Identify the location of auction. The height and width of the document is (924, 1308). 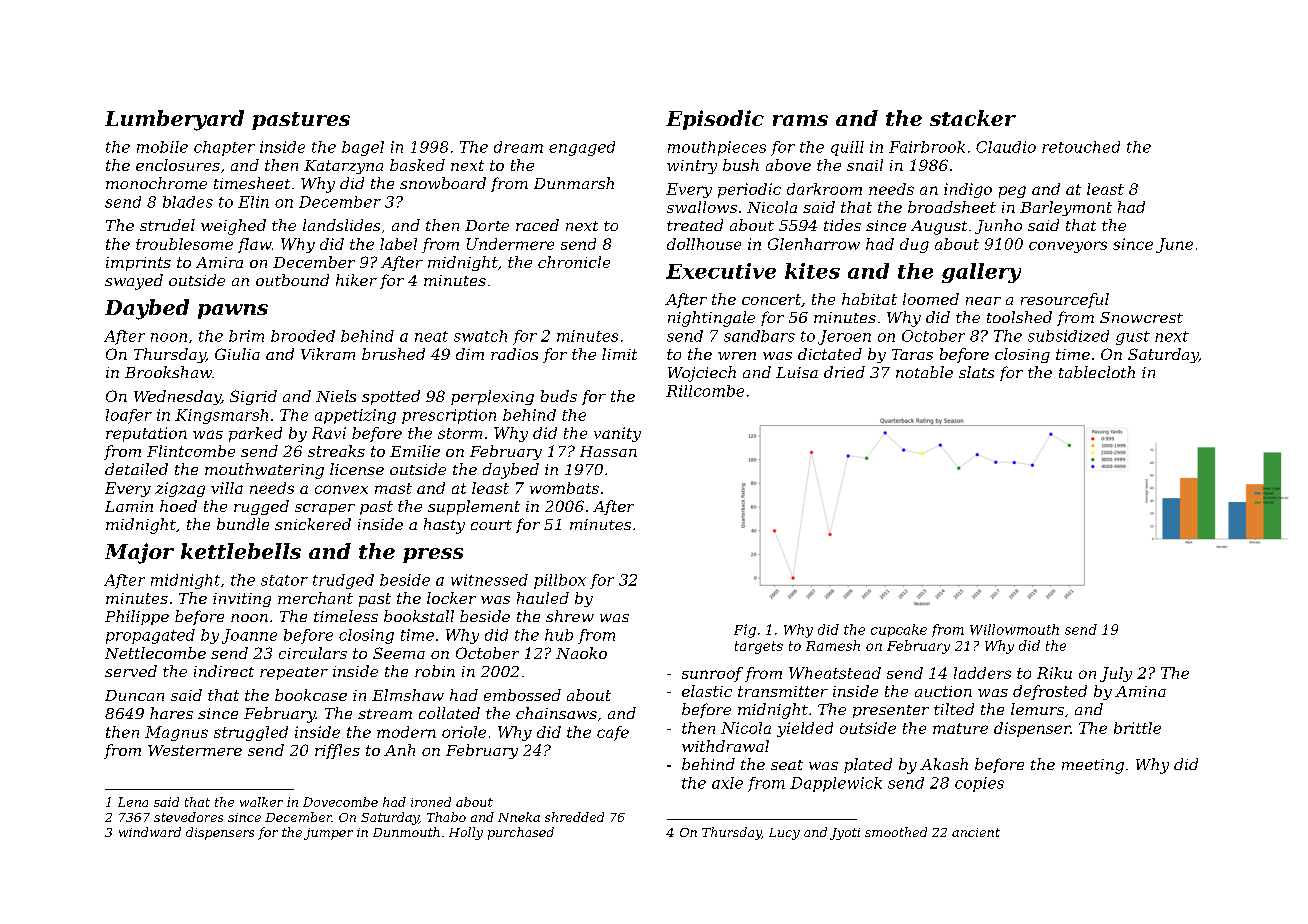
(943, 691).
